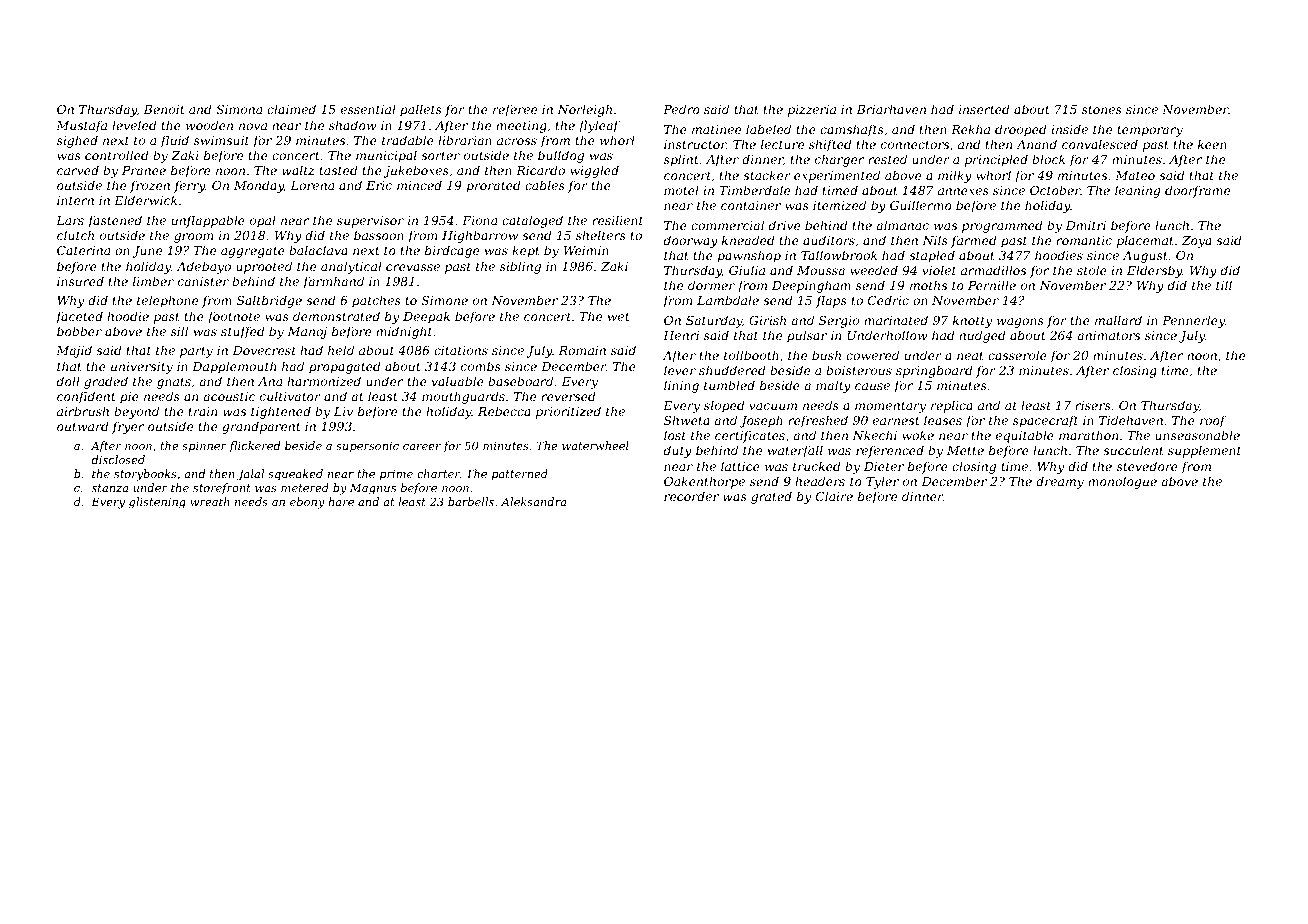 This document has height=924, width=1308. Describe the element at coordinates (203, 267) in the document. I see `Adebayo` at that location.
